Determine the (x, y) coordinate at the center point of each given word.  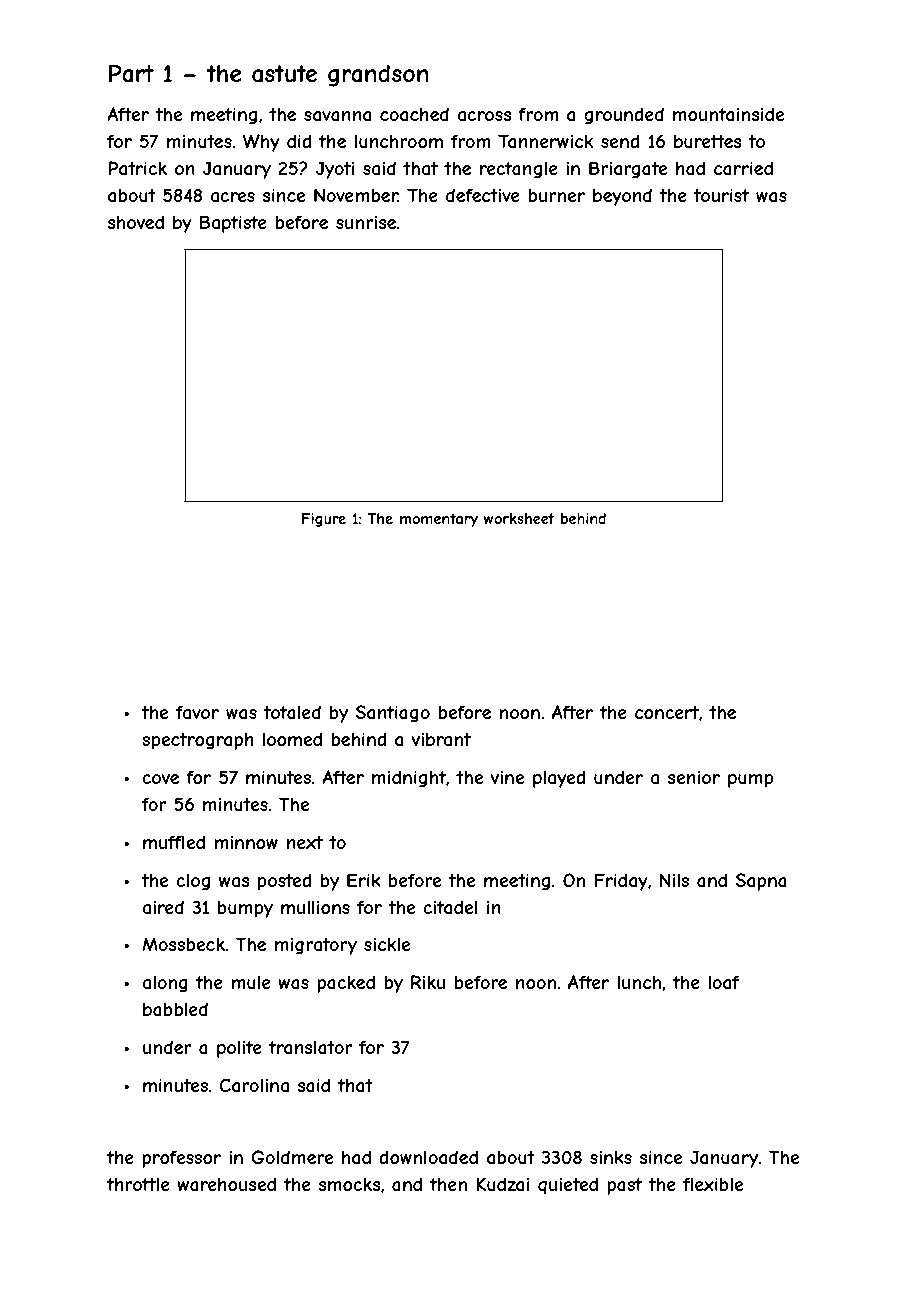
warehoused (226, 1184)
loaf (724, 982)
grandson (378, 75)
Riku (428, 982)
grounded (624, 116)
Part (131, 73)
